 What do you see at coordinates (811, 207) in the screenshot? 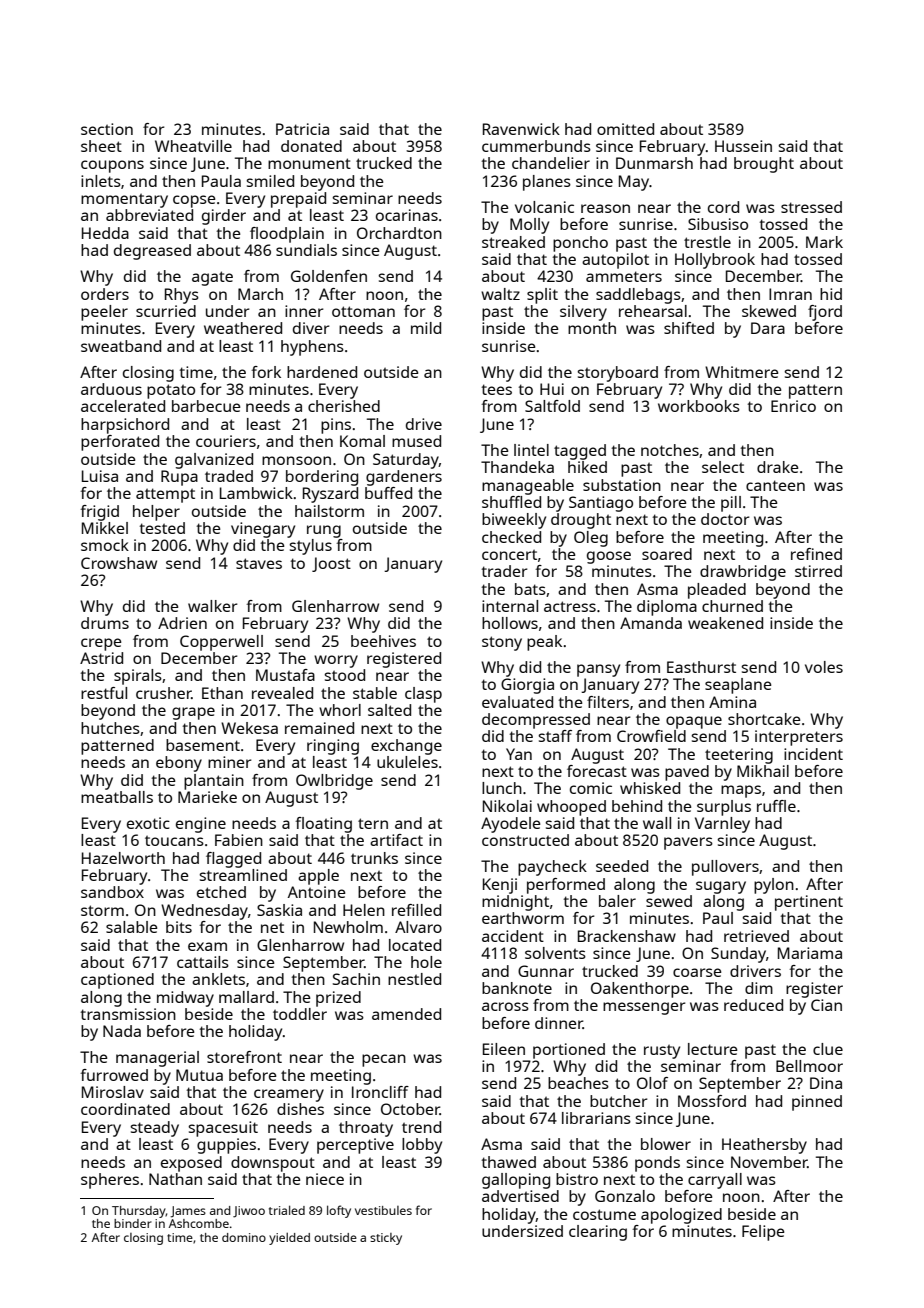
I see `stressed` at bounding box center [811, 207].
